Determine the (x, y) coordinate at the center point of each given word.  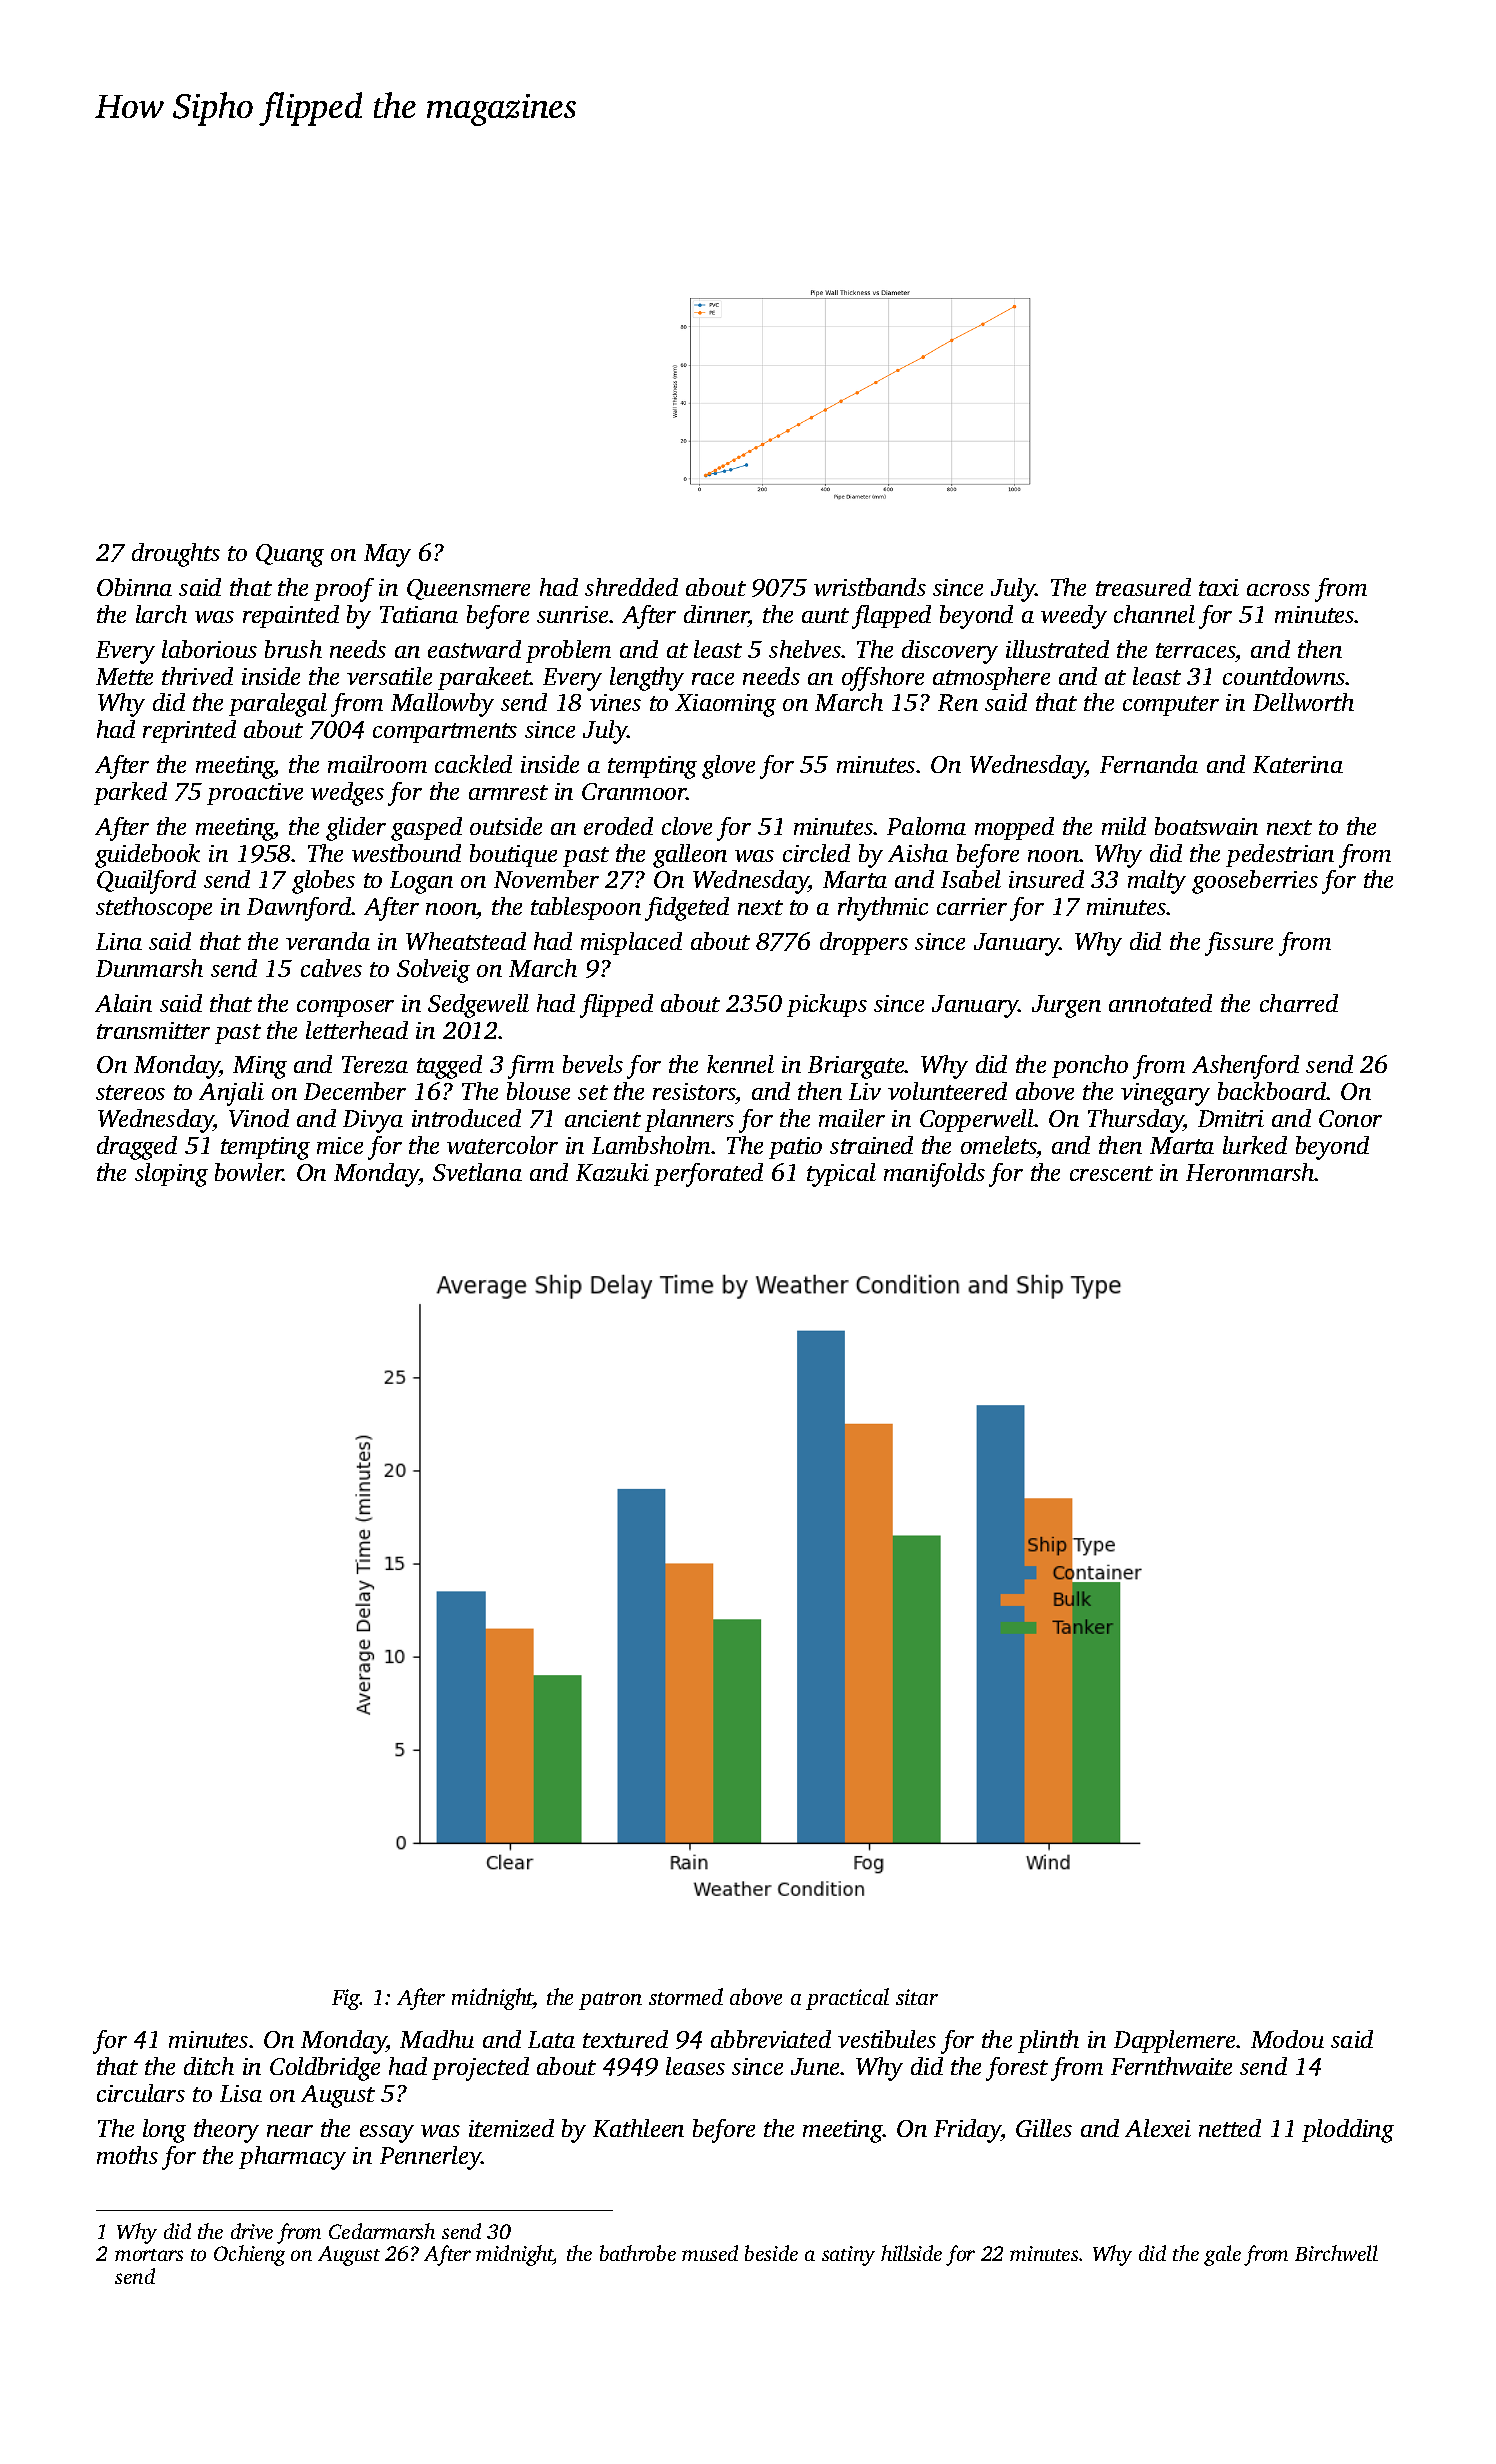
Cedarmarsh (382, 2231)
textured (625, 2039)
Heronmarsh (1250, 1172)
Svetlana (477, 1172)
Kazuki (612, 1172)
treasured (1143, 587)
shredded (631, 587)
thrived (197, 676)
